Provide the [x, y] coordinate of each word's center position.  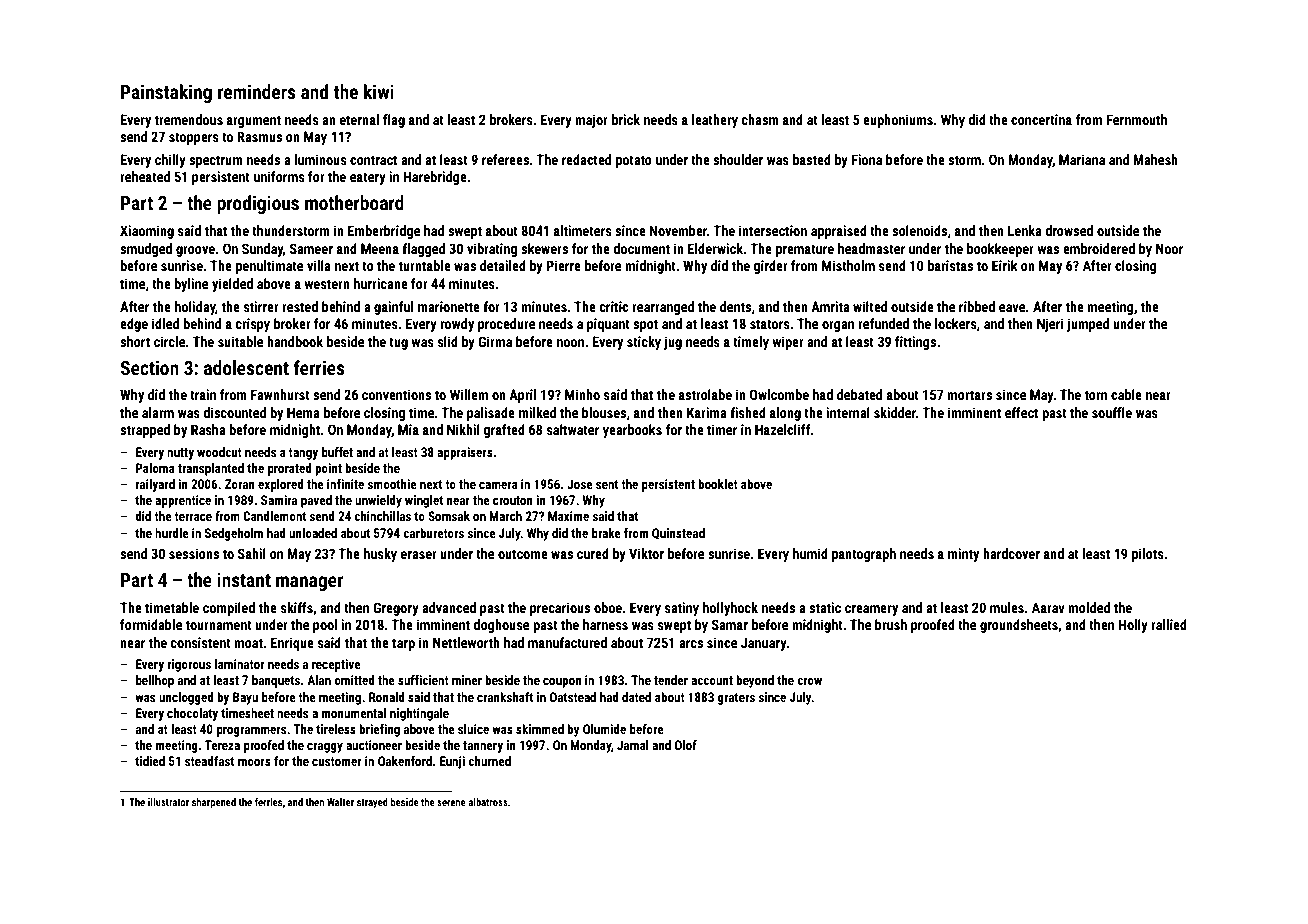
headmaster [871, 248]
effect [1021, 412]
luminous [320, 159]
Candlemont [274, 516]
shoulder [738, 159]
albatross [488, 802]
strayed [372, 803]
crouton [513, 500]
